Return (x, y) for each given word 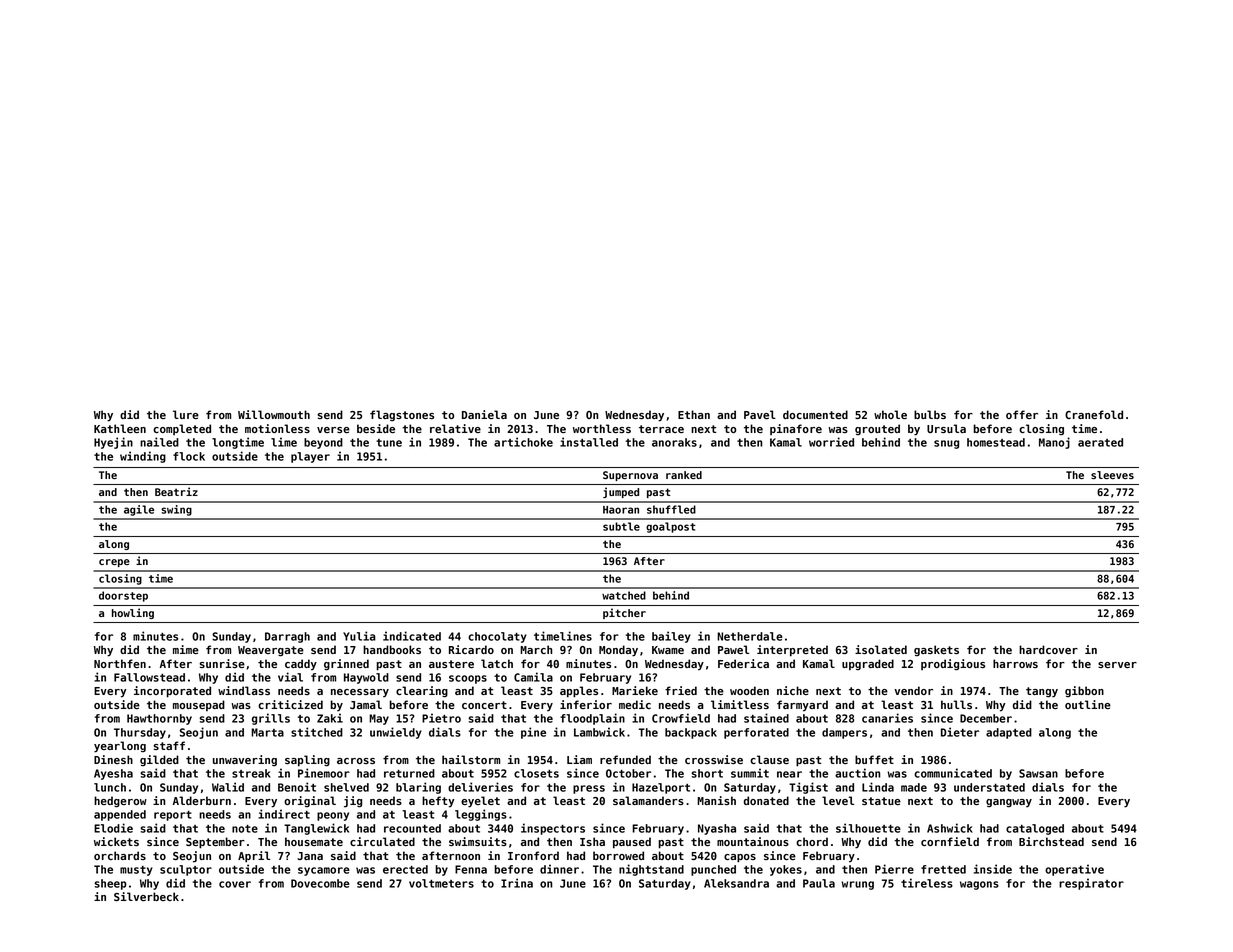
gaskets (936, 651)
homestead (996, 442)
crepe (114, 563)
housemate (314, 841)
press (589, 789)
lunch (110, 787)
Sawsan (1038, 773)
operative (1074, 870)
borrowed (618, 855)
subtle (621, 526)
